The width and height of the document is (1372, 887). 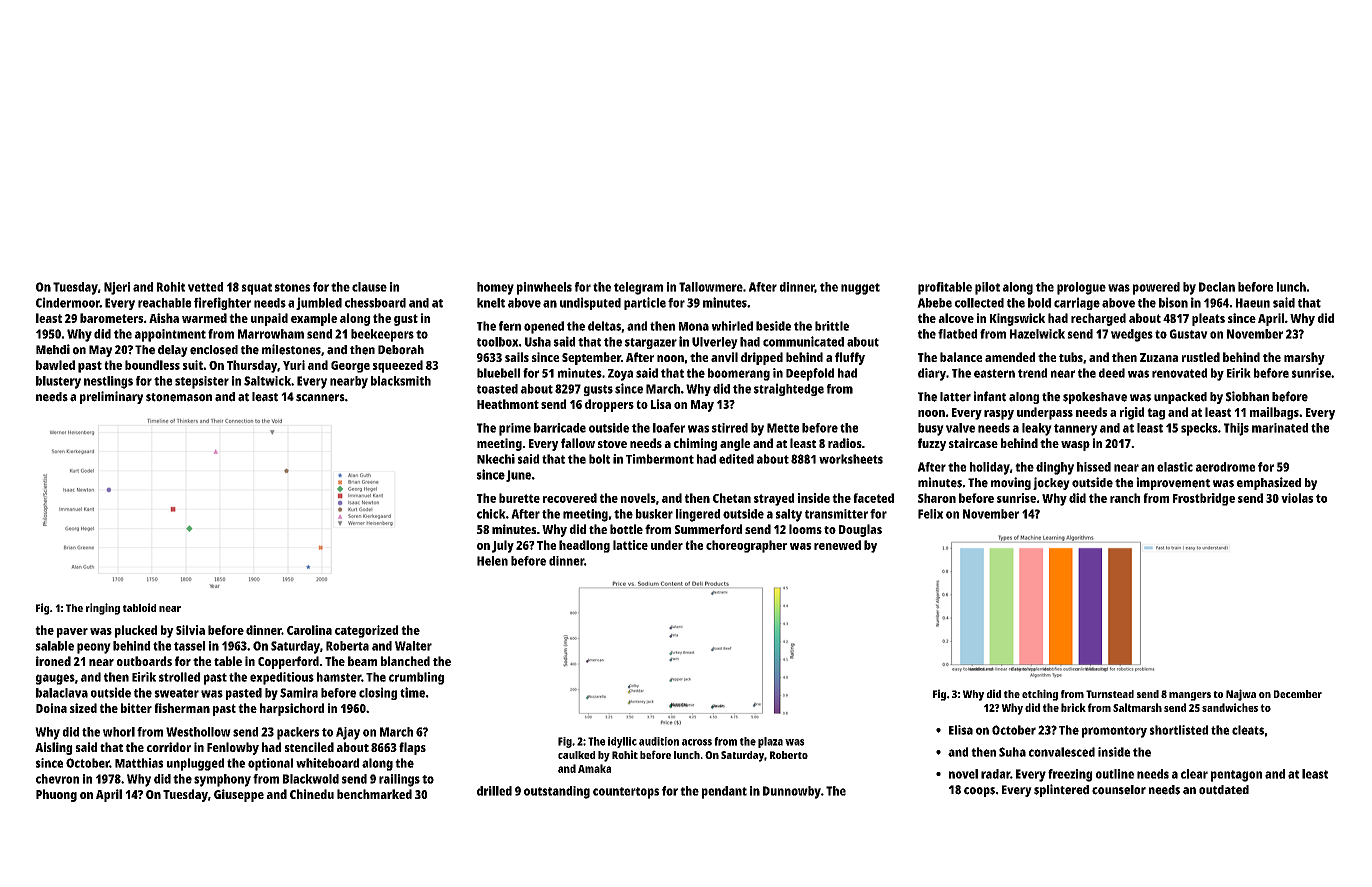 I want to click on marshy, so click(x=1304, y=358).
